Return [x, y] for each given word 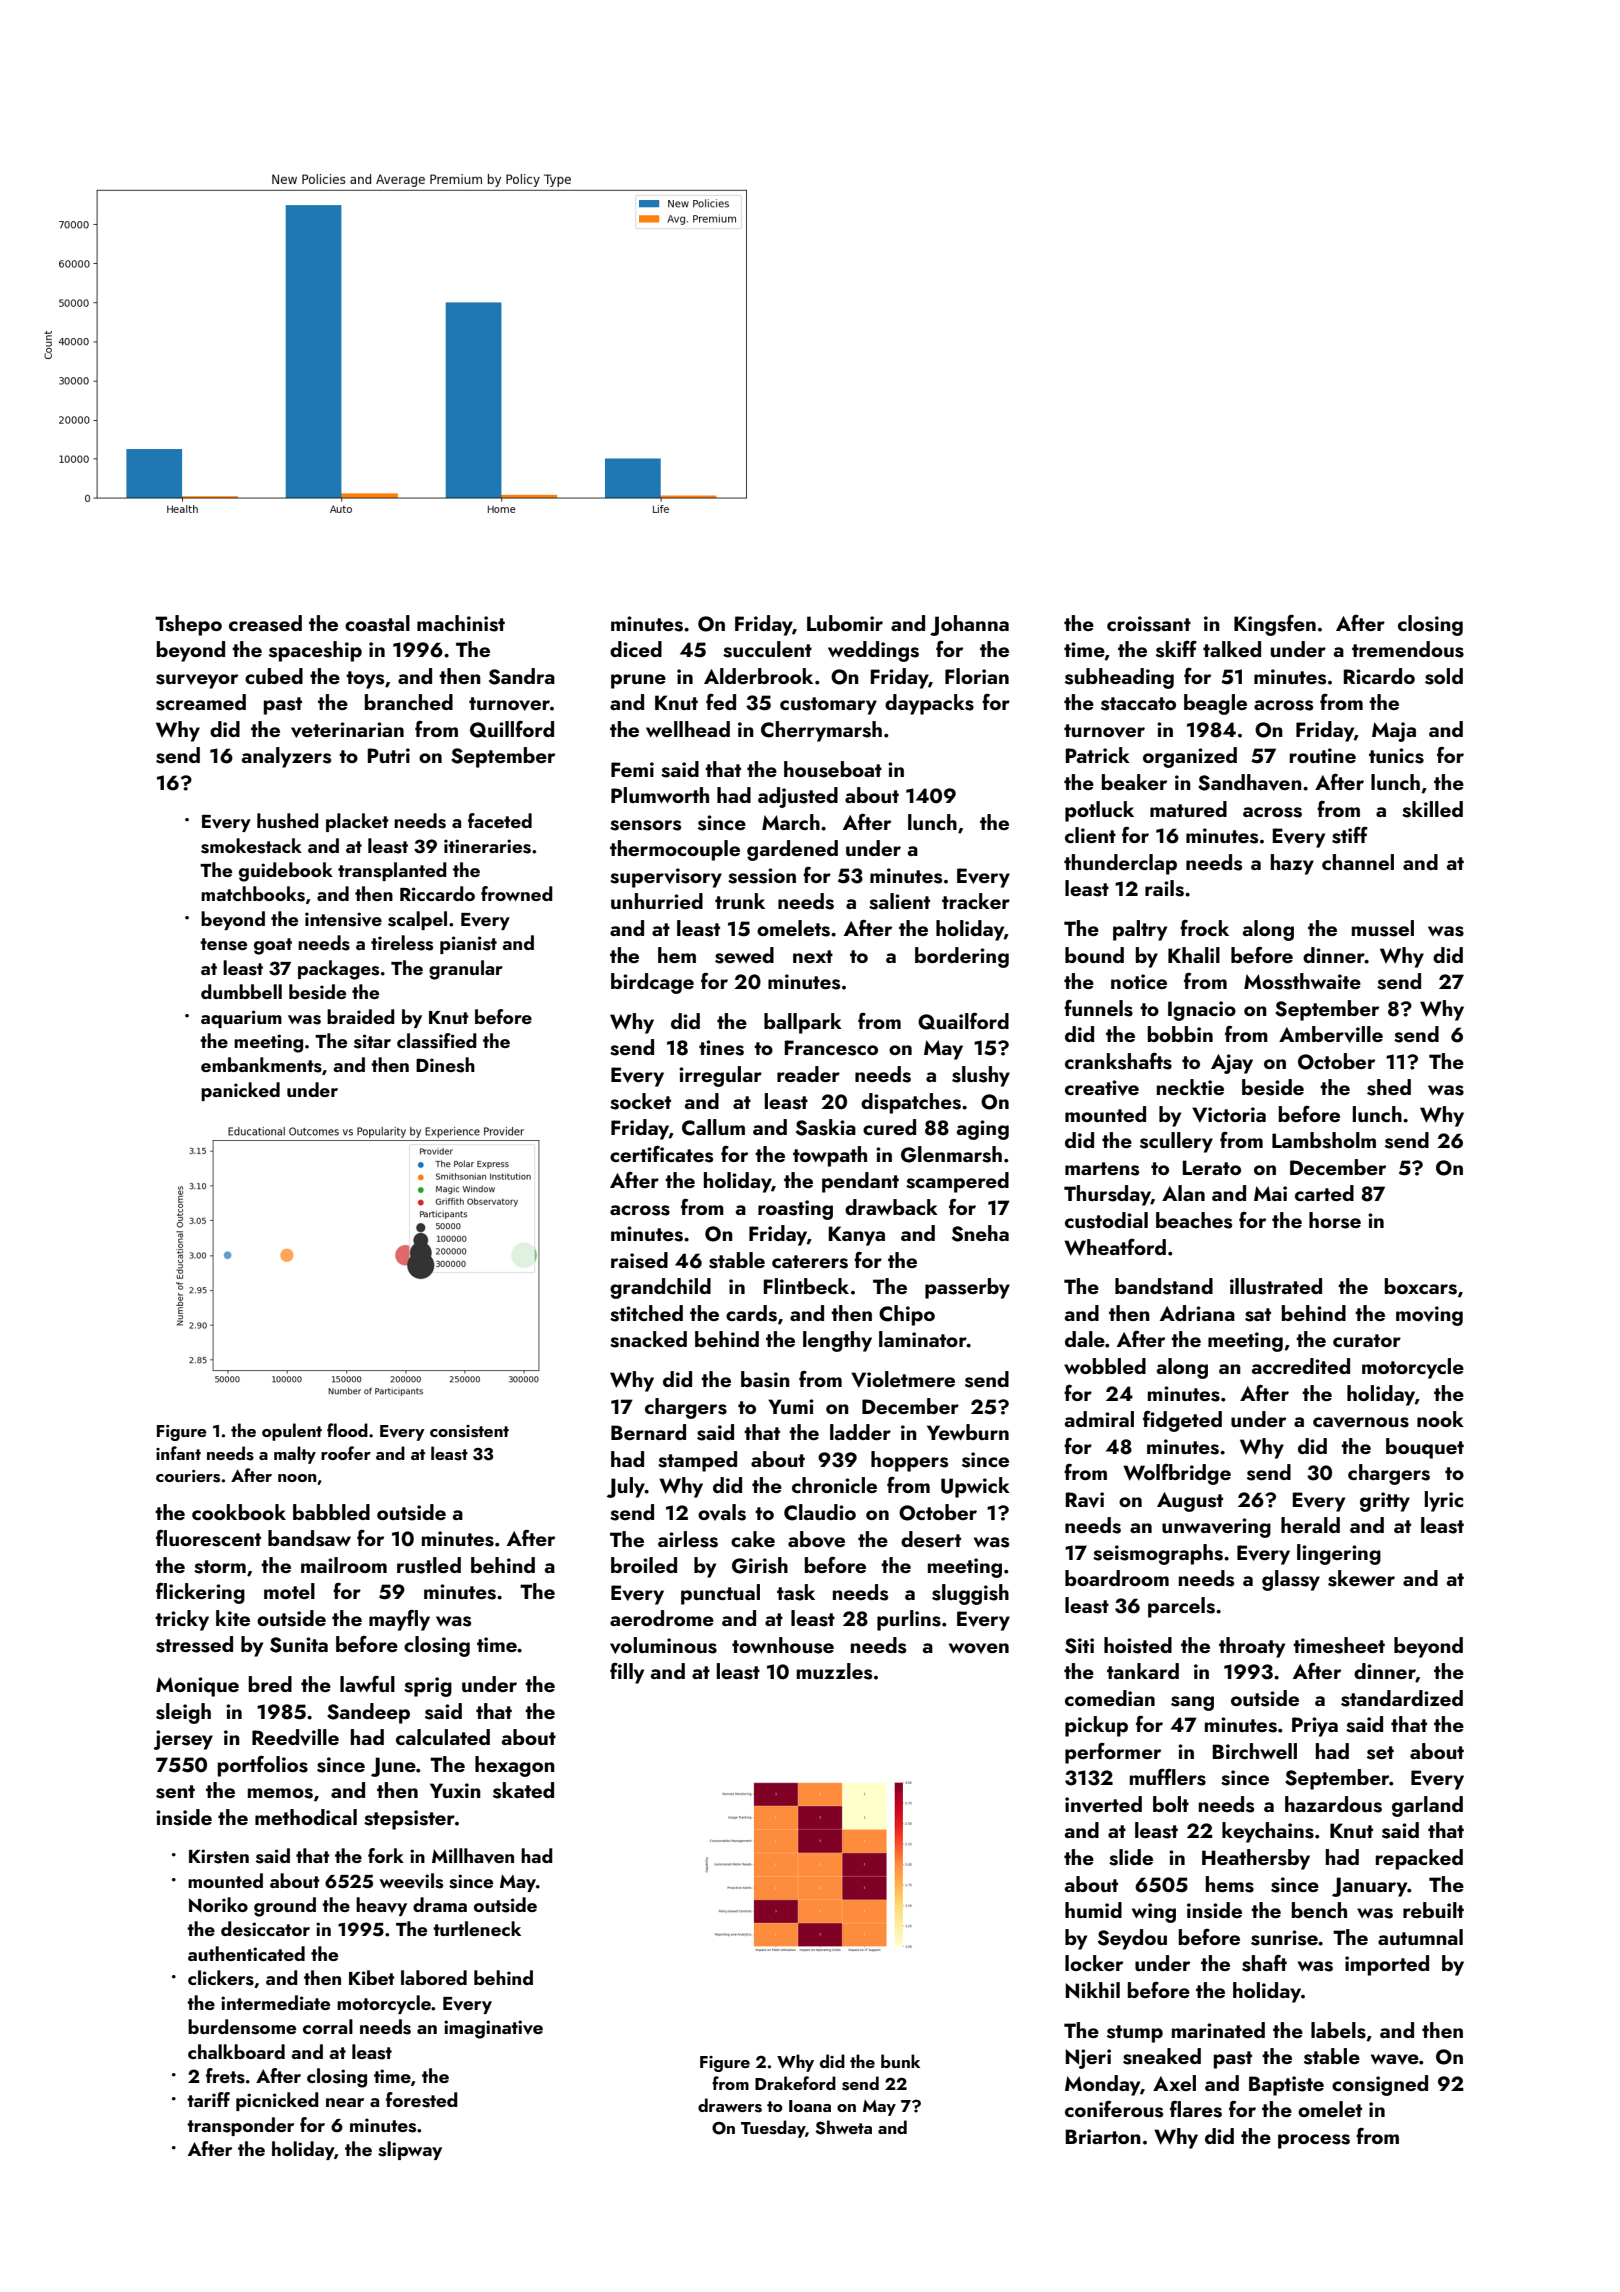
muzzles [834, 1671]
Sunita [299, 1645]
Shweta [843, 2127]
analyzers [286, 757]
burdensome [242, 2027]
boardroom [1117, 1578]
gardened [792, 850]
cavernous [1361, 1422]
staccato [1138, 704]
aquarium [241, 1019]
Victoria [1229, 1115]
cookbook [239, 1512]
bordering [962, 957]
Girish [760, 1565]
